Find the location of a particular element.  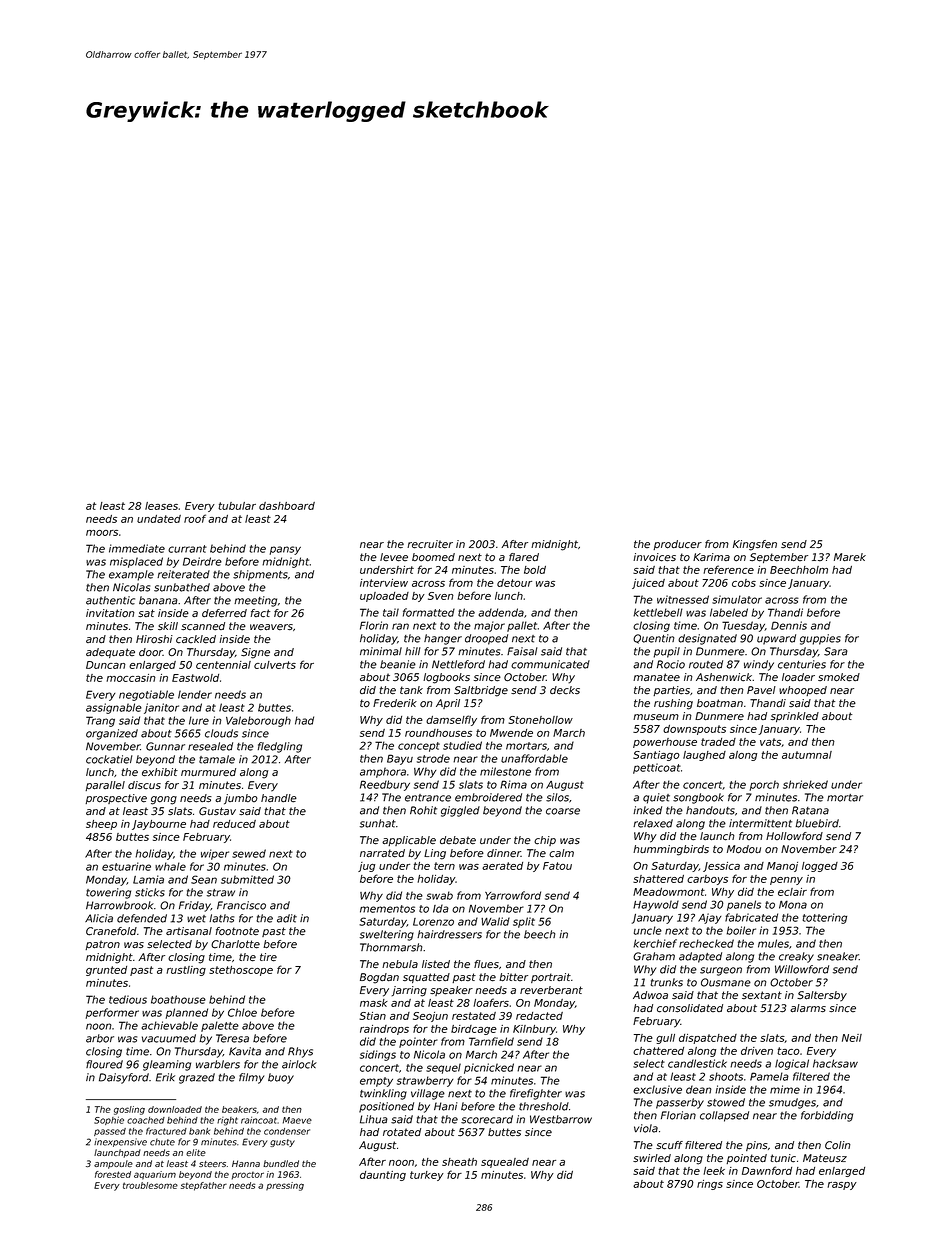

troublesome is located at coordinates (150, 1185).
